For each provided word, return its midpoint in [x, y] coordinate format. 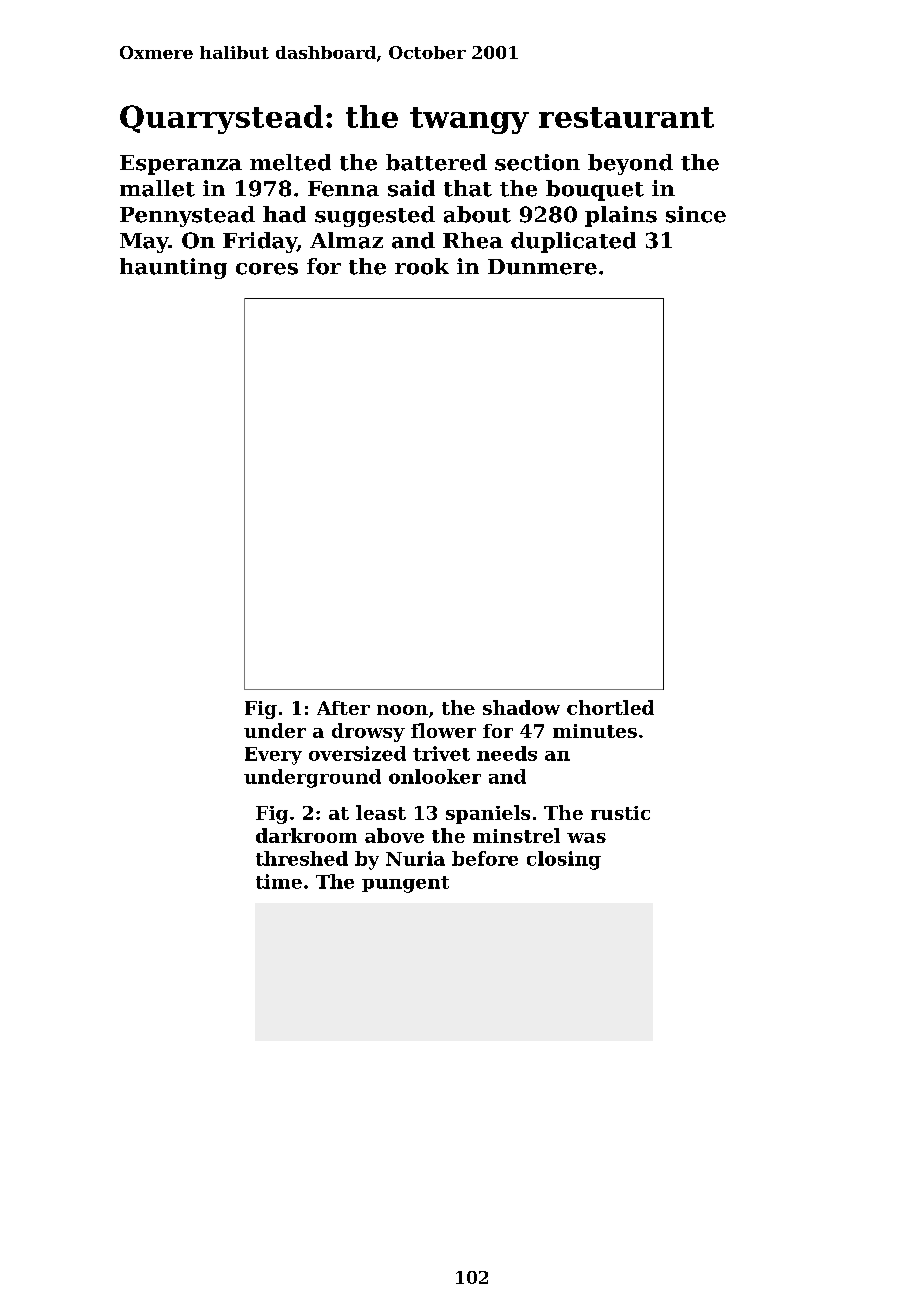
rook [422, 266]
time [279, 881]
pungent [405, 884]
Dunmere [542, 267]
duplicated [573, 242]
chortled [610, 707]
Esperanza [181, 165]
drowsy [368, 732]
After [343, 708]
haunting [173, 268]
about [477, 214]
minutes [595, 731]
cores [267, 269]
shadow [521, 707]
